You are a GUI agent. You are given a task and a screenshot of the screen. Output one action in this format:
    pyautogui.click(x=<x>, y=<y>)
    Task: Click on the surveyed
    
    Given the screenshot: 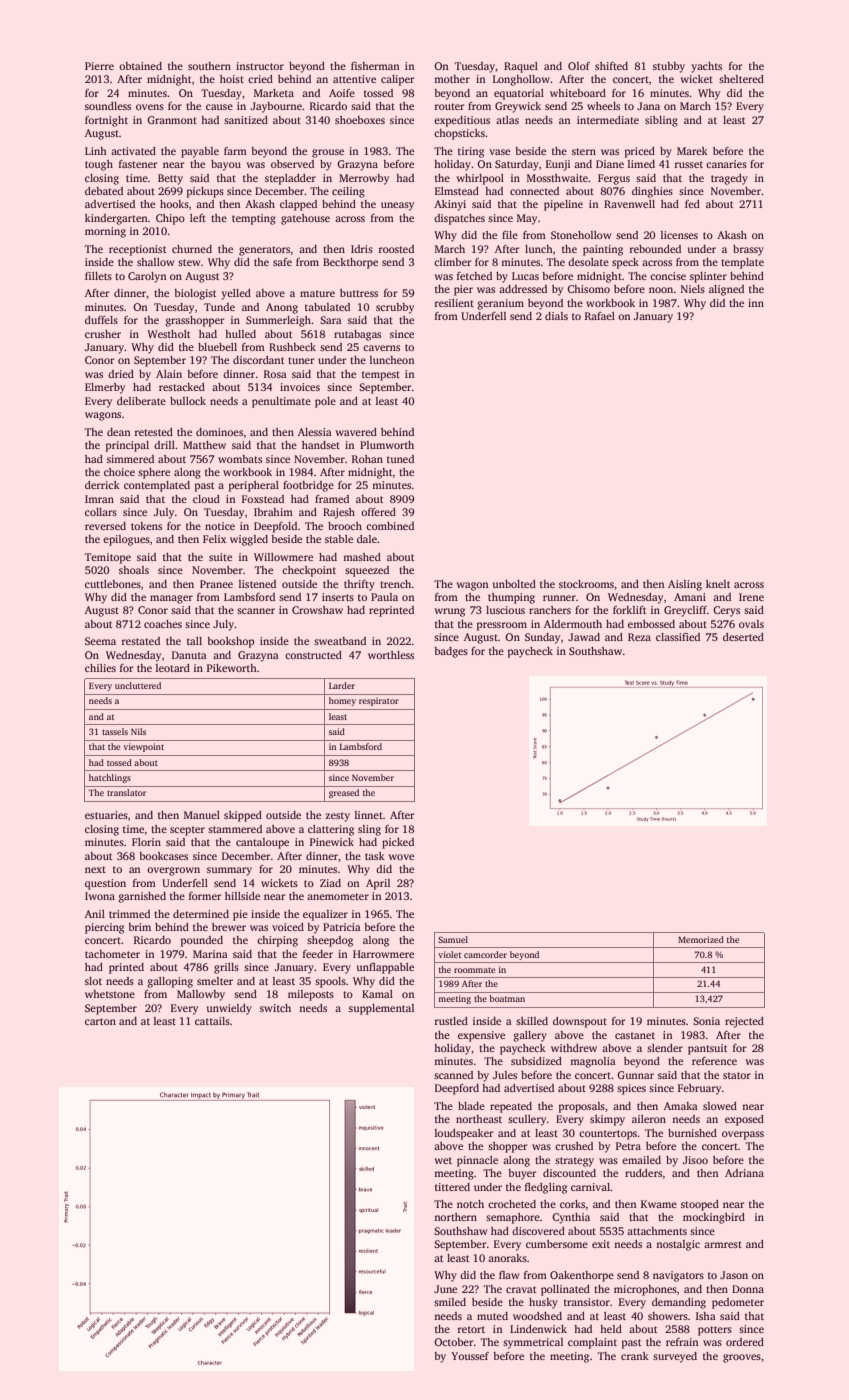 What is the action you would take?
    pyautogui.click(x=675, y=1357)
